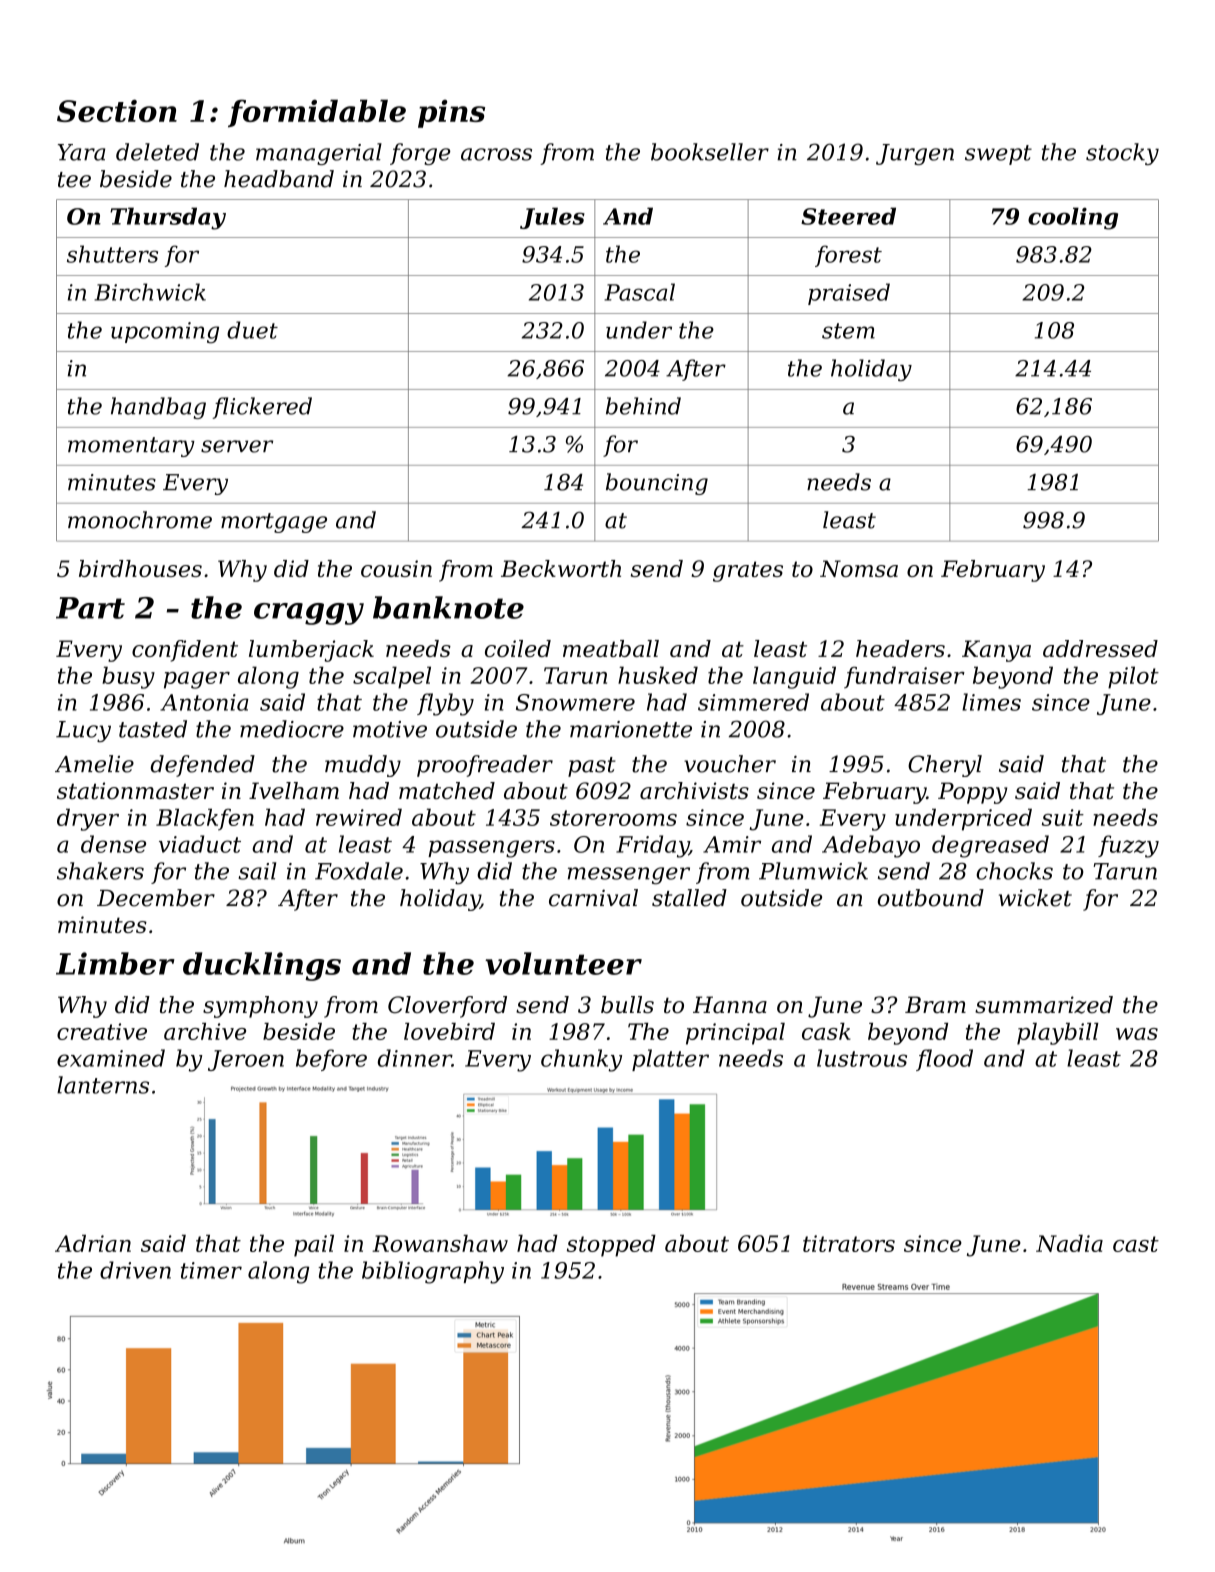 This image has height=1572, width=1215. What do you see at coordinates (83, 731) in the image?
I see `Lucy` at bounding box center [83, 731].
